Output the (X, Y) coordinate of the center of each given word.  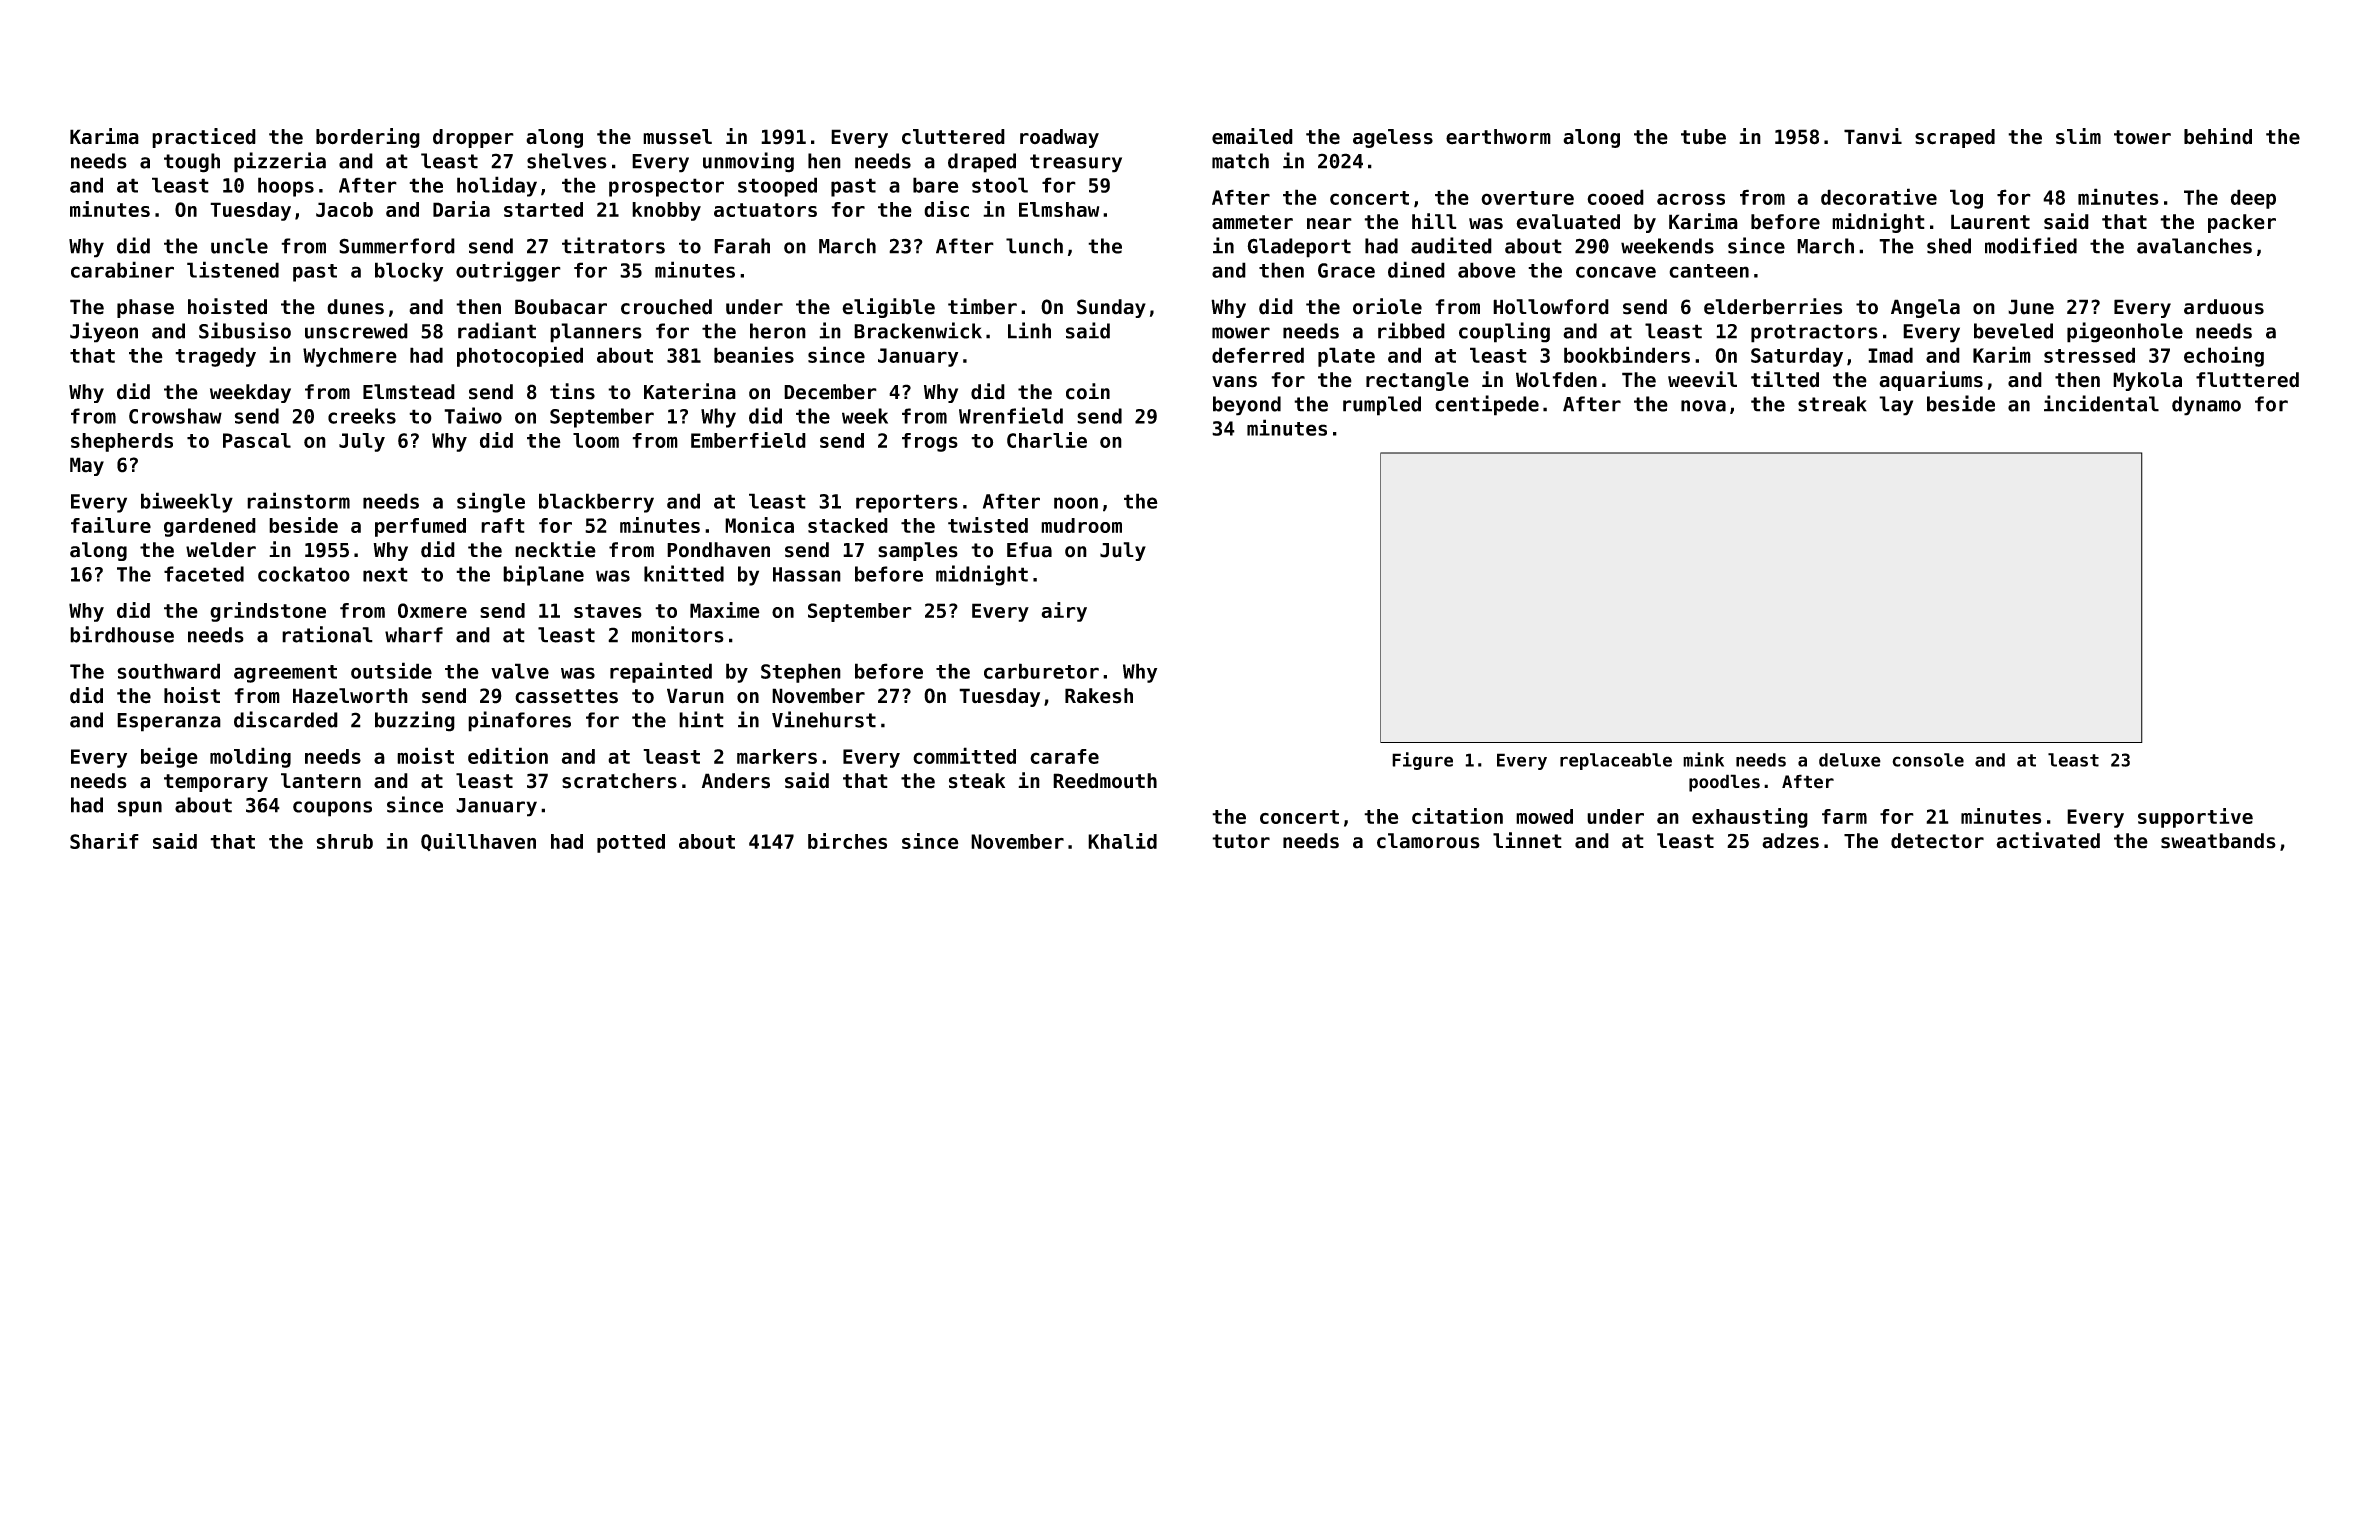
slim (2078, 136)
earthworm (1498, 137)
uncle (239, 246)
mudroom (1081, 525)
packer (2242, 223)
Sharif (104, 841)
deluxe (1850, 760)
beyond (1247, 406)
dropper (473, 138)
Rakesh (1099, 696)
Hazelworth (350, 696)
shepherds (122, 442)
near (1329, 224)
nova (1703, 406)
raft (503, 525)
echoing (2224, 356)
